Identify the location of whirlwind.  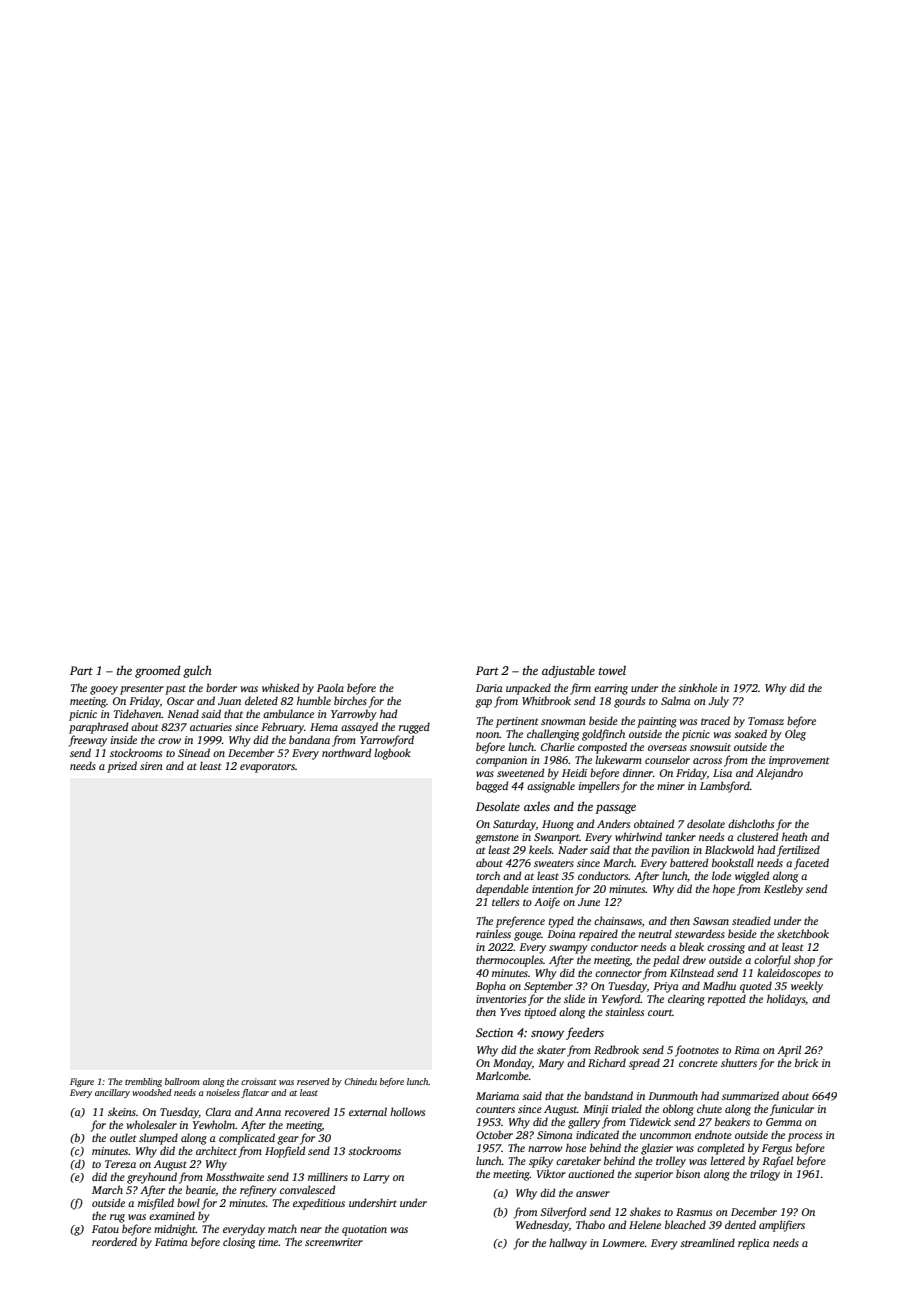
(638, 836).
